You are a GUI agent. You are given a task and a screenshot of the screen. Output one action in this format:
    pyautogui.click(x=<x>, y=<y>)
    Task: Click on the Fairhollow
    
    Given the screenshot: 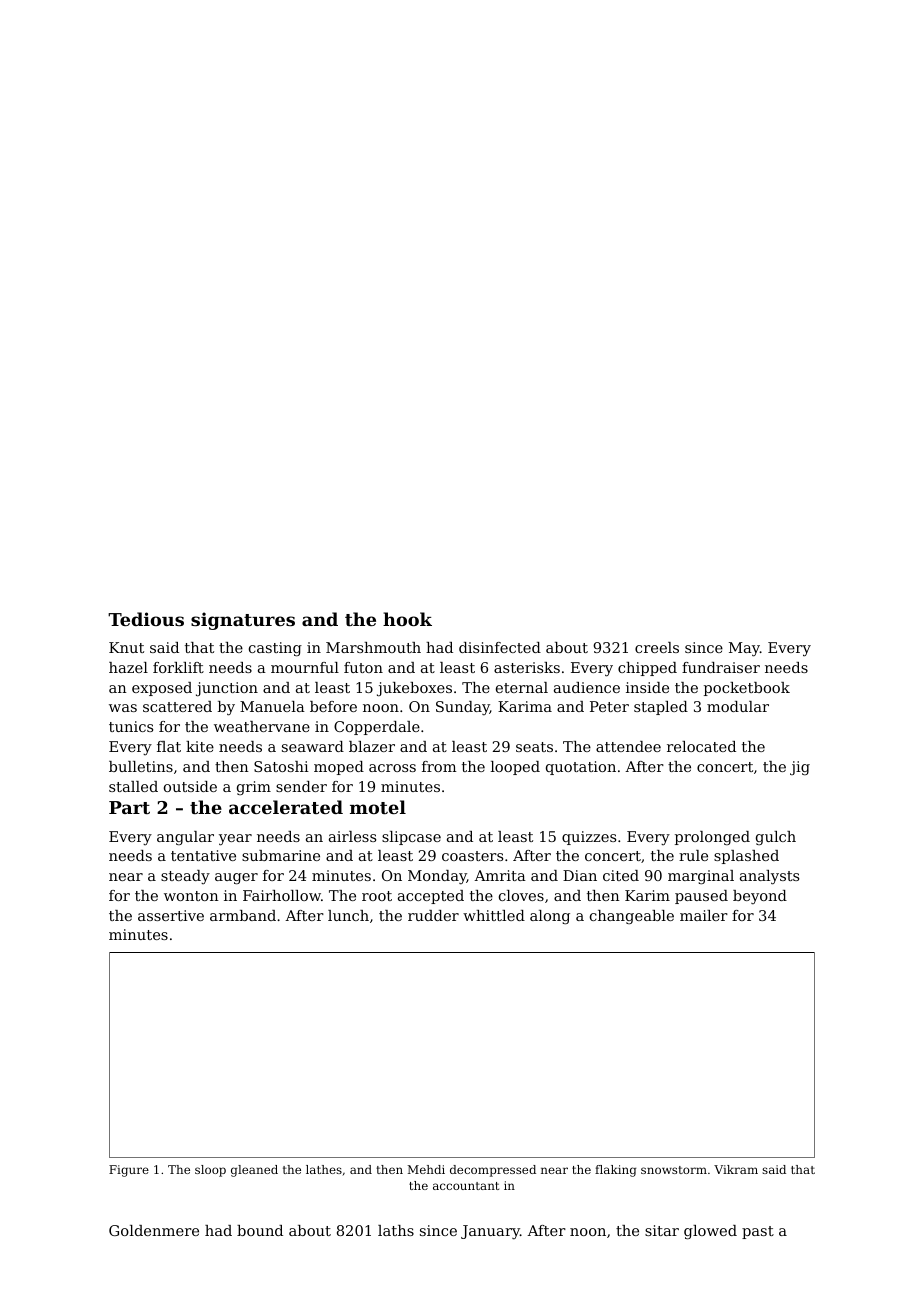 What is the action you would take?
    pyautogui.click(x=282, y=895)
